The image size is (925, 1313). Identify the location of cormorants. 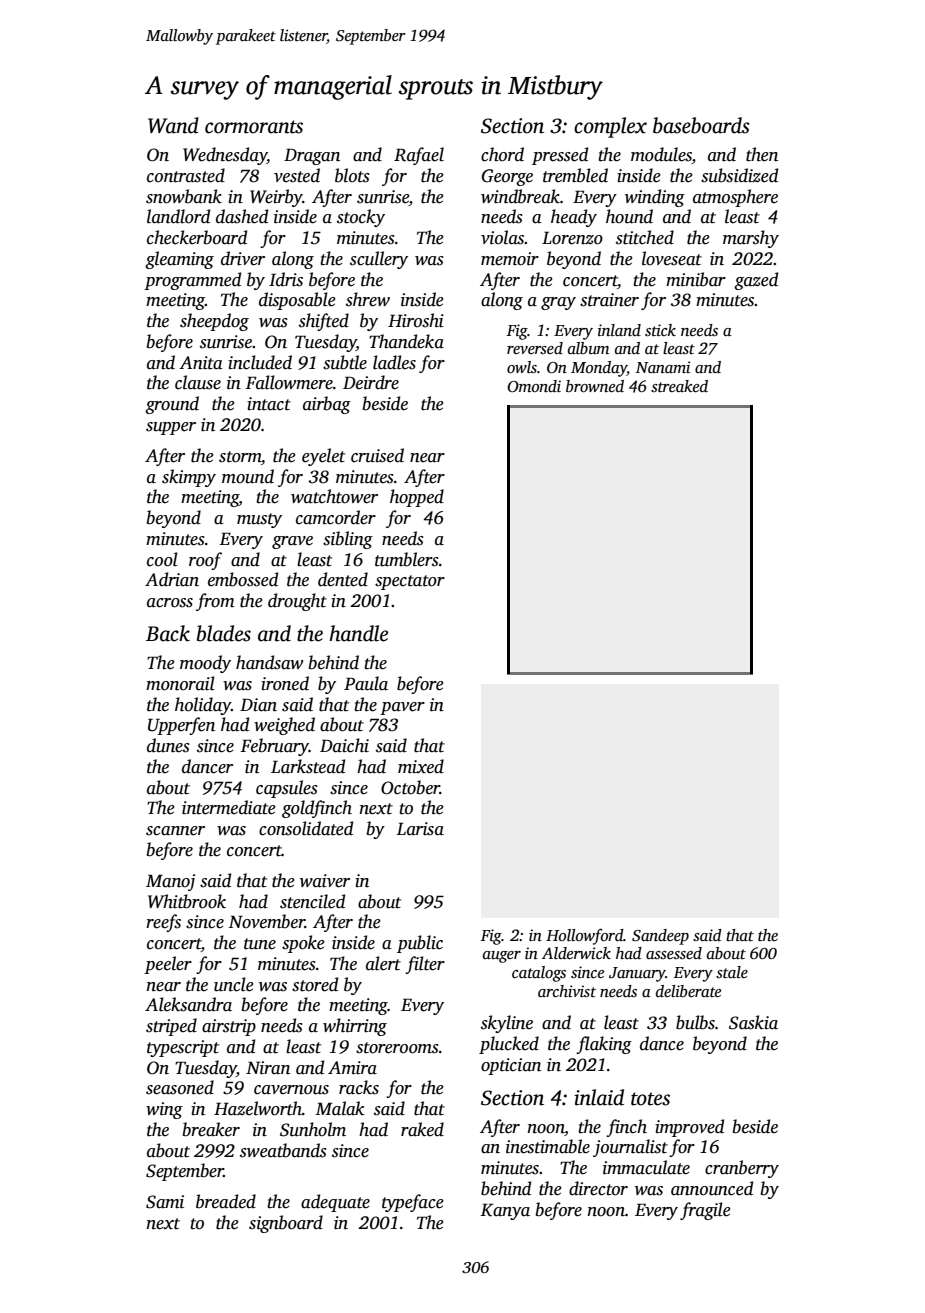
(254, 127).
